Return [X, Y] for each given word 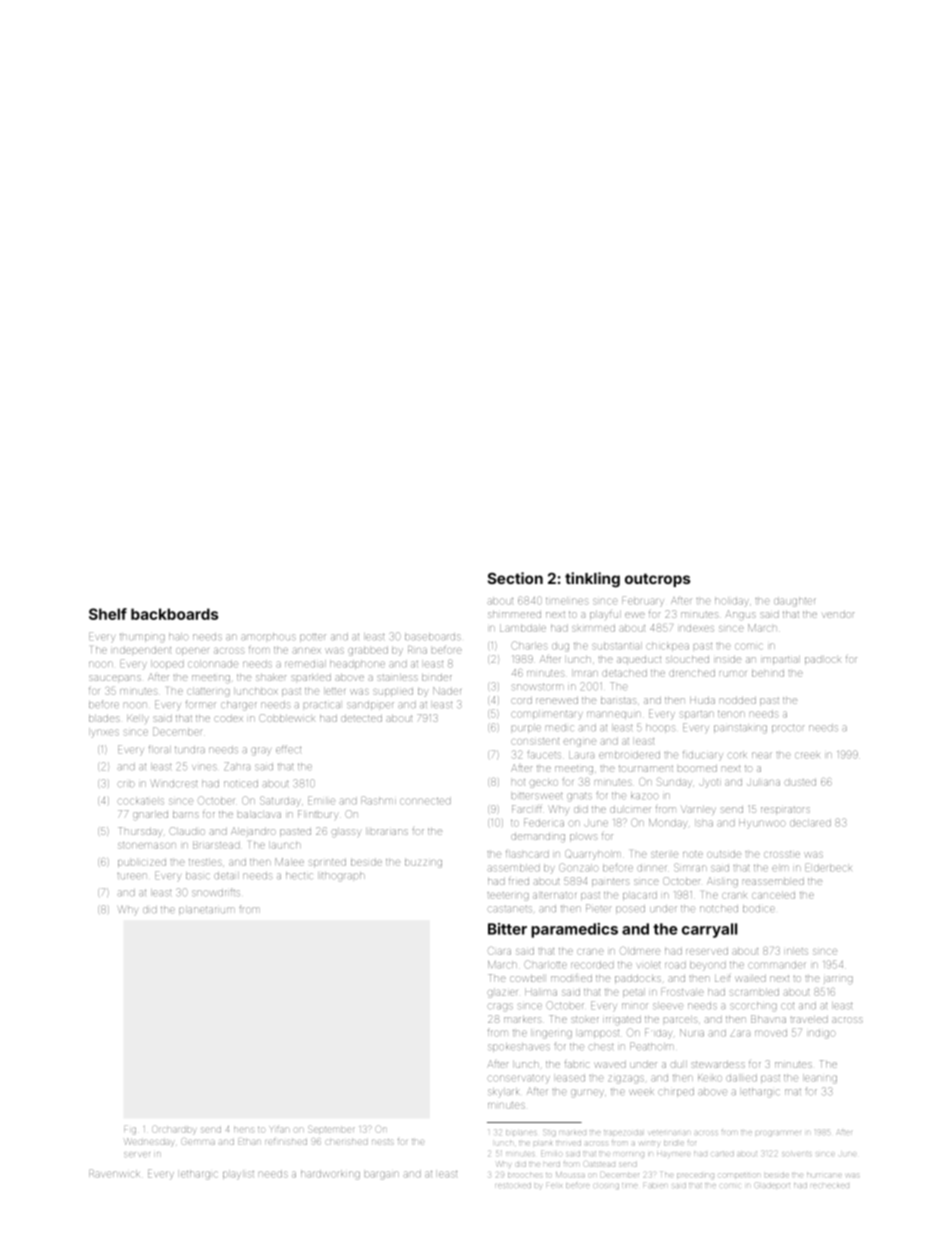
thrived [568, 1143]
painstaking [740, 728]
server [137, 1154]
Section [515, 578]
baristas [619, 700]
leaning [820, 1079]
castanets [509, 909]
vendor [838, 614]
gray [261, 751]
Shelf [108, 614]
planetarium [207, 910]
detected [361, 718]
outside [724, 854]
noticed [241, 783]
